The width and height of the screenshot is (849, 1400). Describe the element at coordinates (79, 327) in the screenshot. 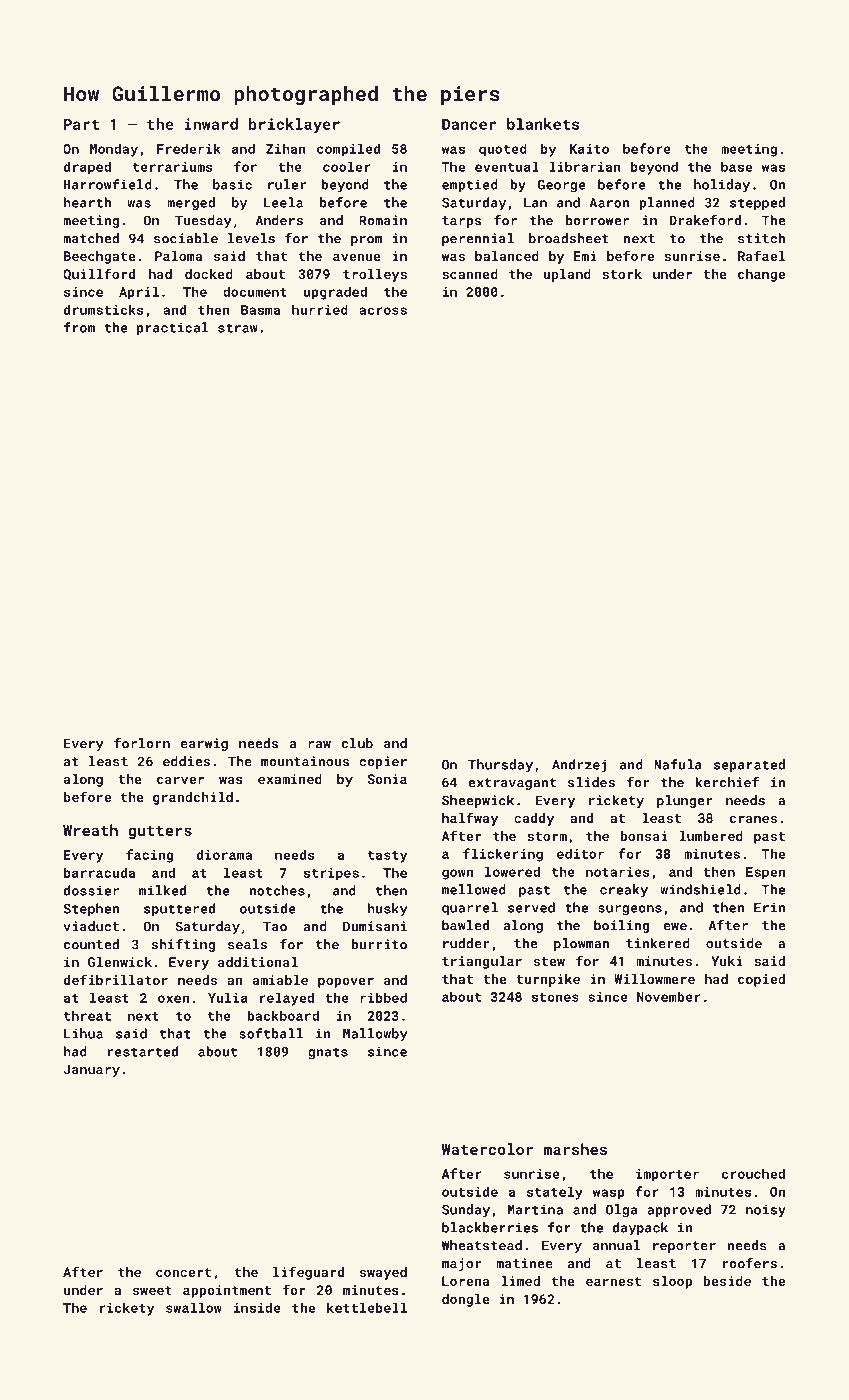

I see `from` at that location.
